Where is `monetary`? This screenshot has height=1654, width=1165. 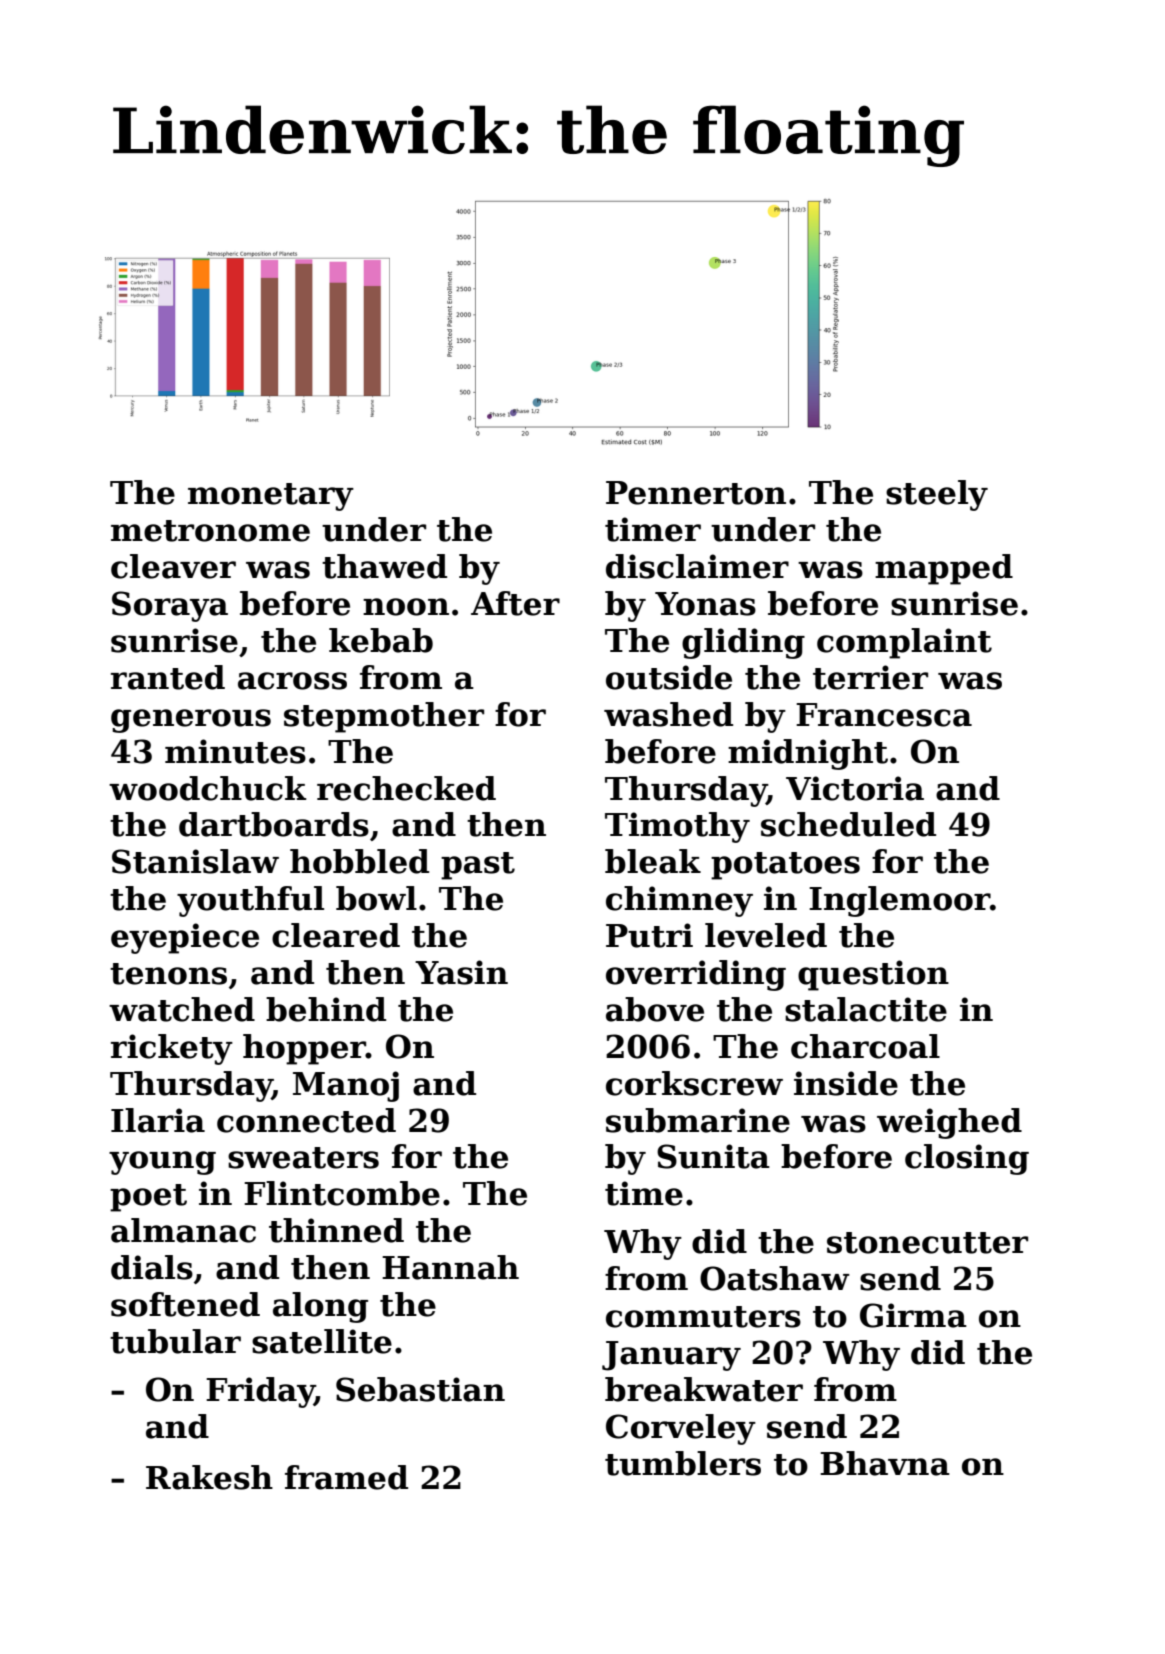
monetary is located at coordinates (271, 497).
